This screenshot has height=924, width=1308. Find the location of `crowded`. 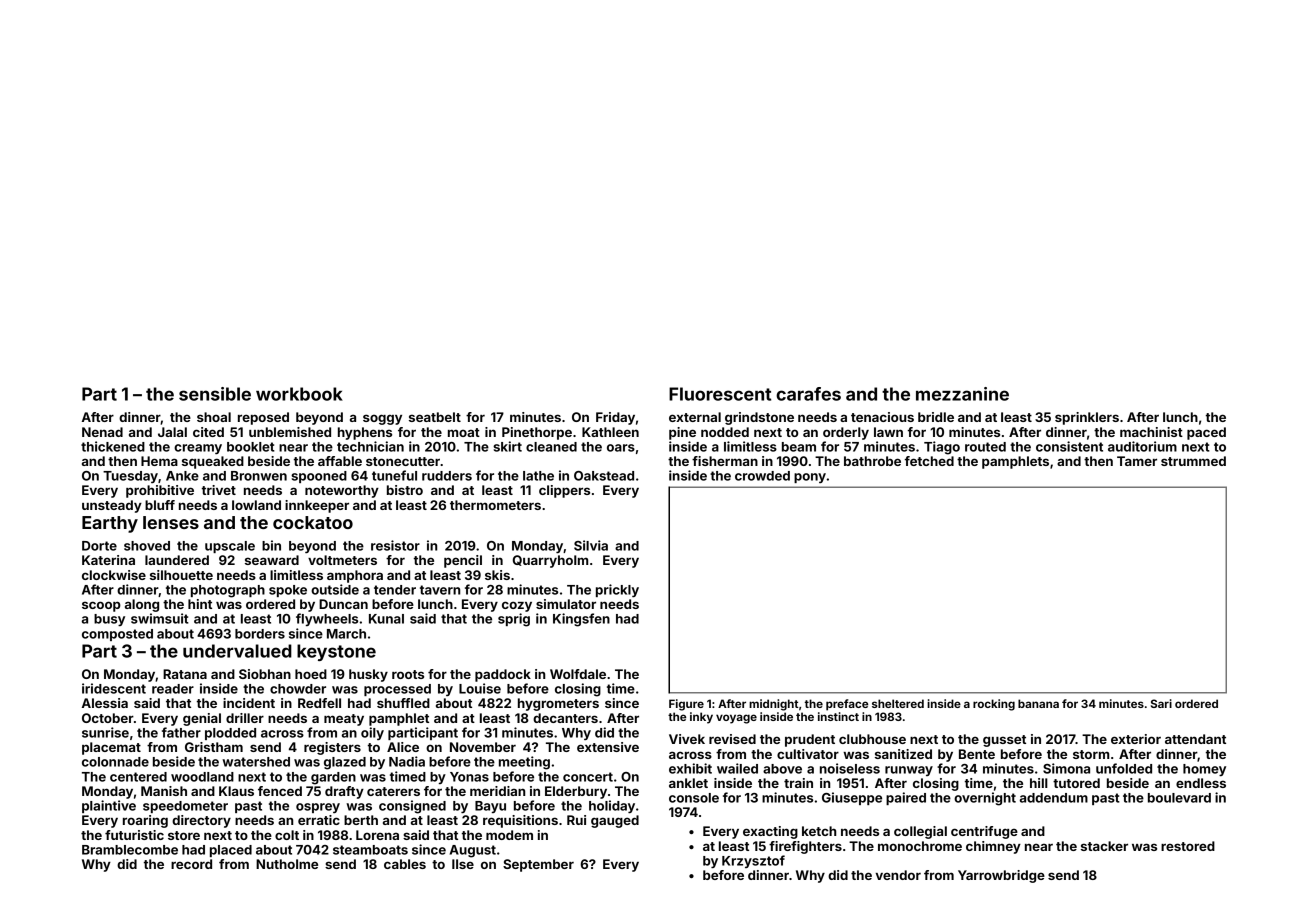

crowded is located at coordinates (762, 476).
